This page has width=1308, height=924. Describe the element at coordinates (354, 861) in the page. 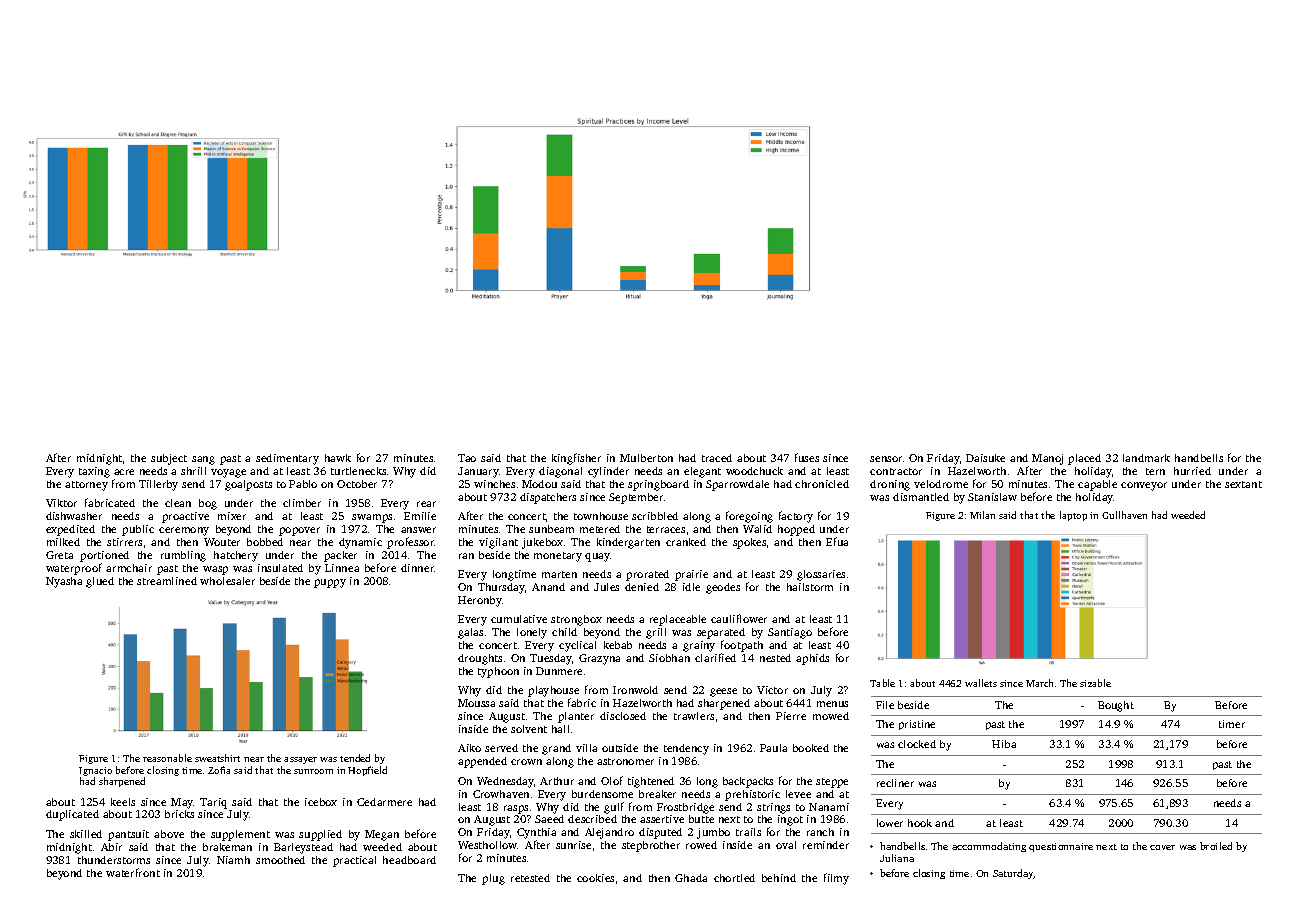

I see `practical` at that location.
